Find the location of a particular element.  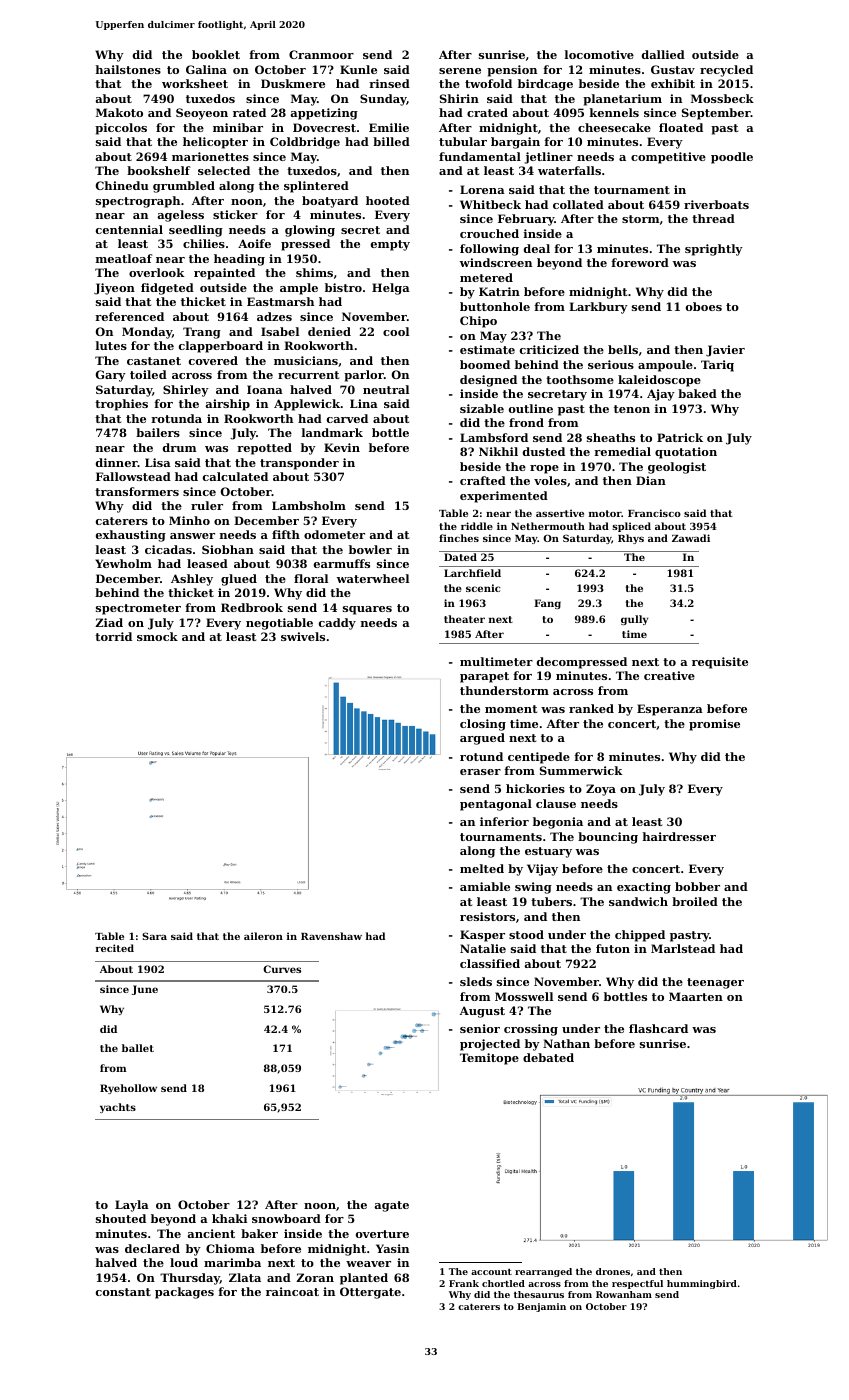

Emilie is located at coordinates (389, 127).
